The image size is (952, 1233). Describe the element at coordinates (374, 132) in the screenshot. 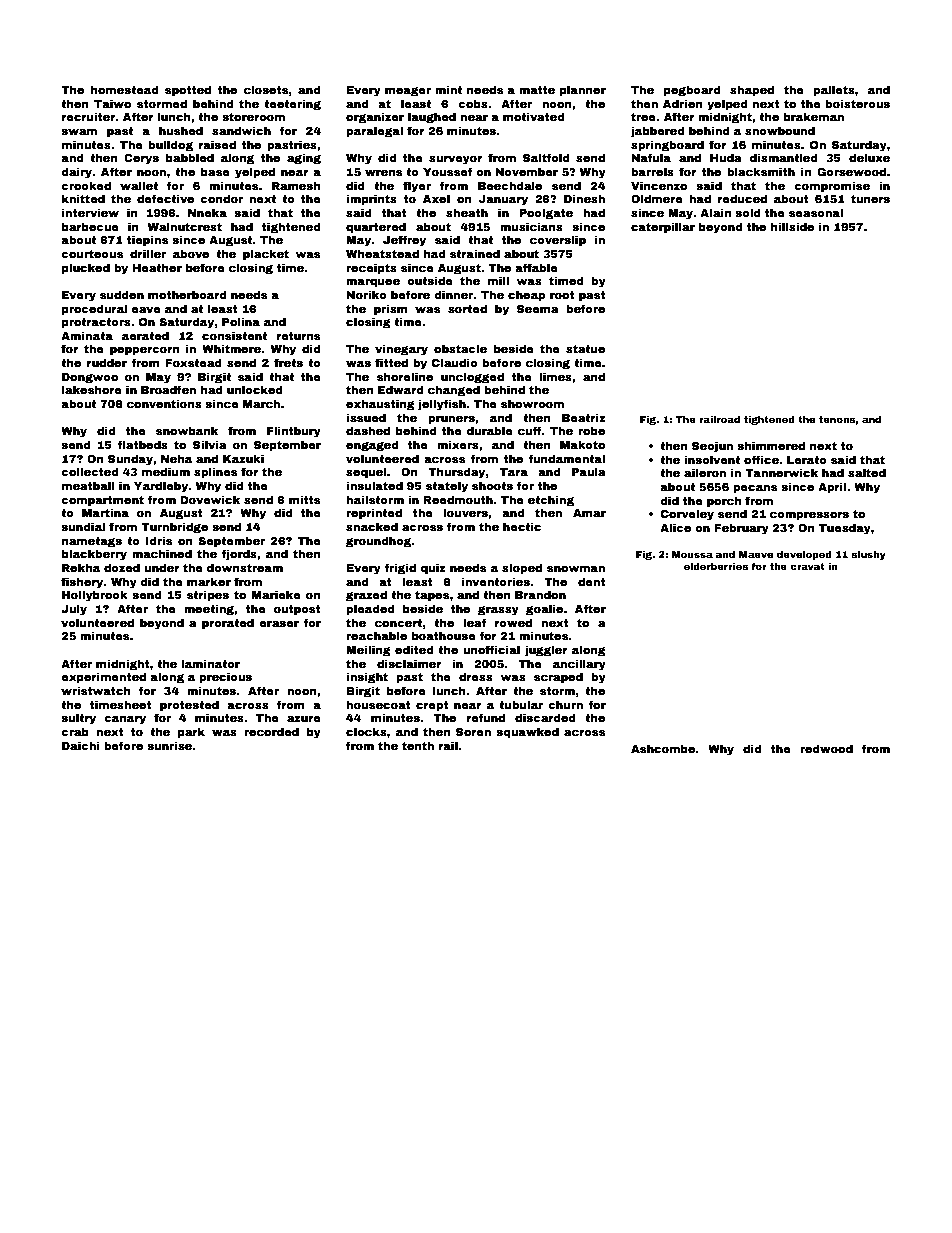

I see `paralegal` at that location.
